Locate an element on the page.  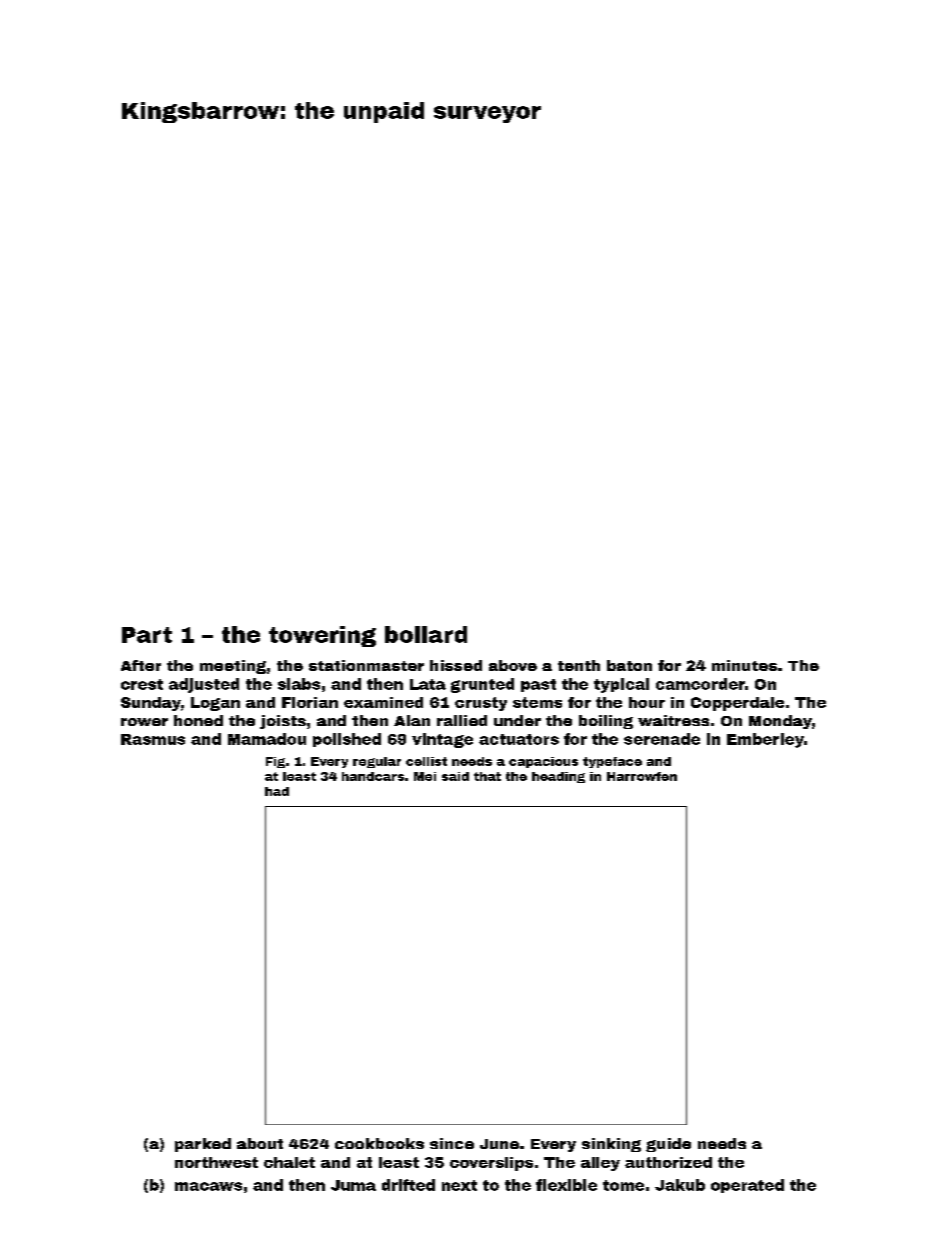
Copperdale is located at coordinates (737, 704).
